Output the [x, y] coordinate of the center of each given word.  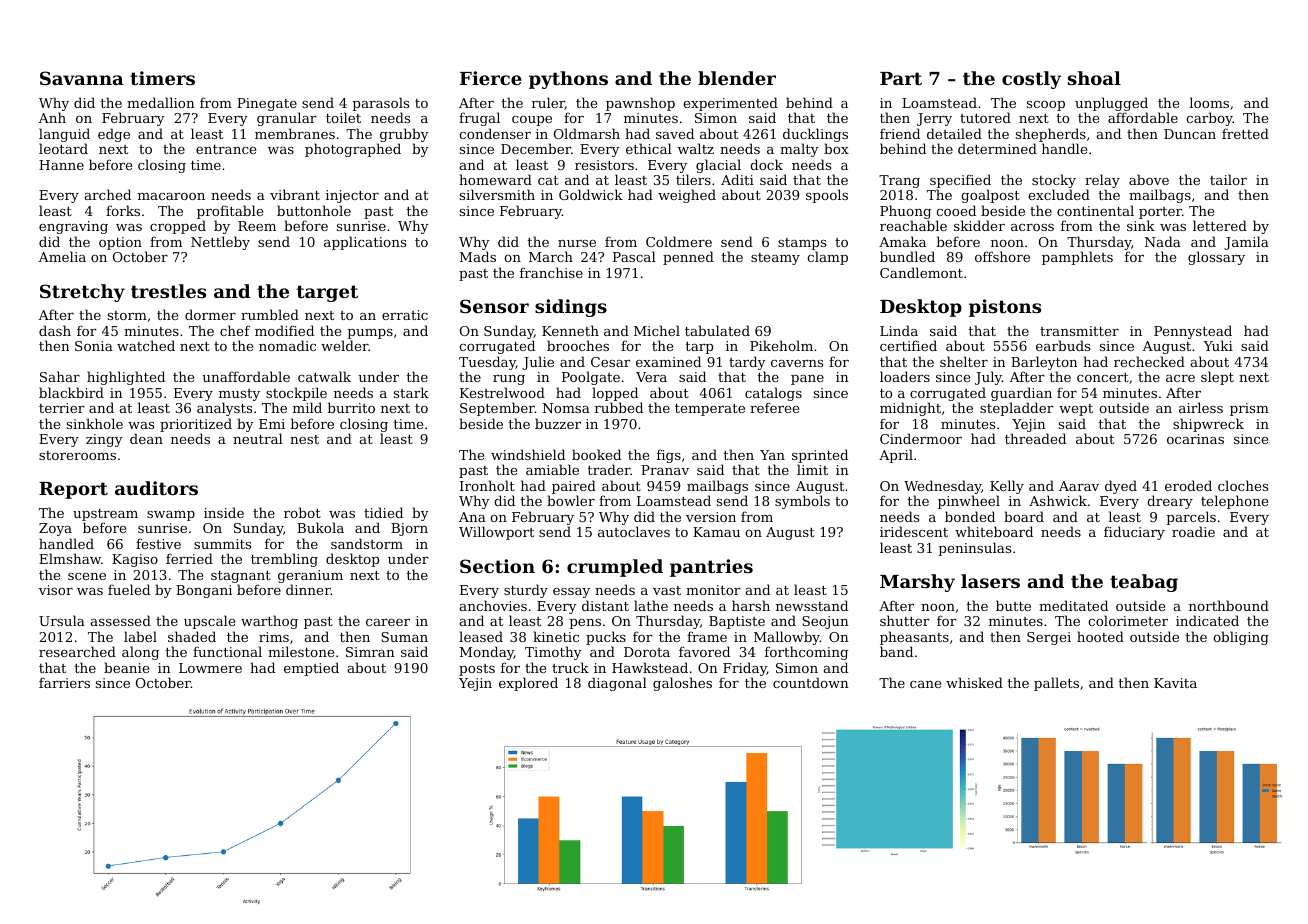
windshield [528, 454]
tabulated [717, 330]
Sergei [1049, 638]
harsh [751, 605]
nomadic [287, 345]
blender [737, 78]
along [140, 653]
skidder [979, 225]
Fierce [491, 78]
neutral [258, 438]
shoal [1094, 78]
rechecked [1149, 361]
